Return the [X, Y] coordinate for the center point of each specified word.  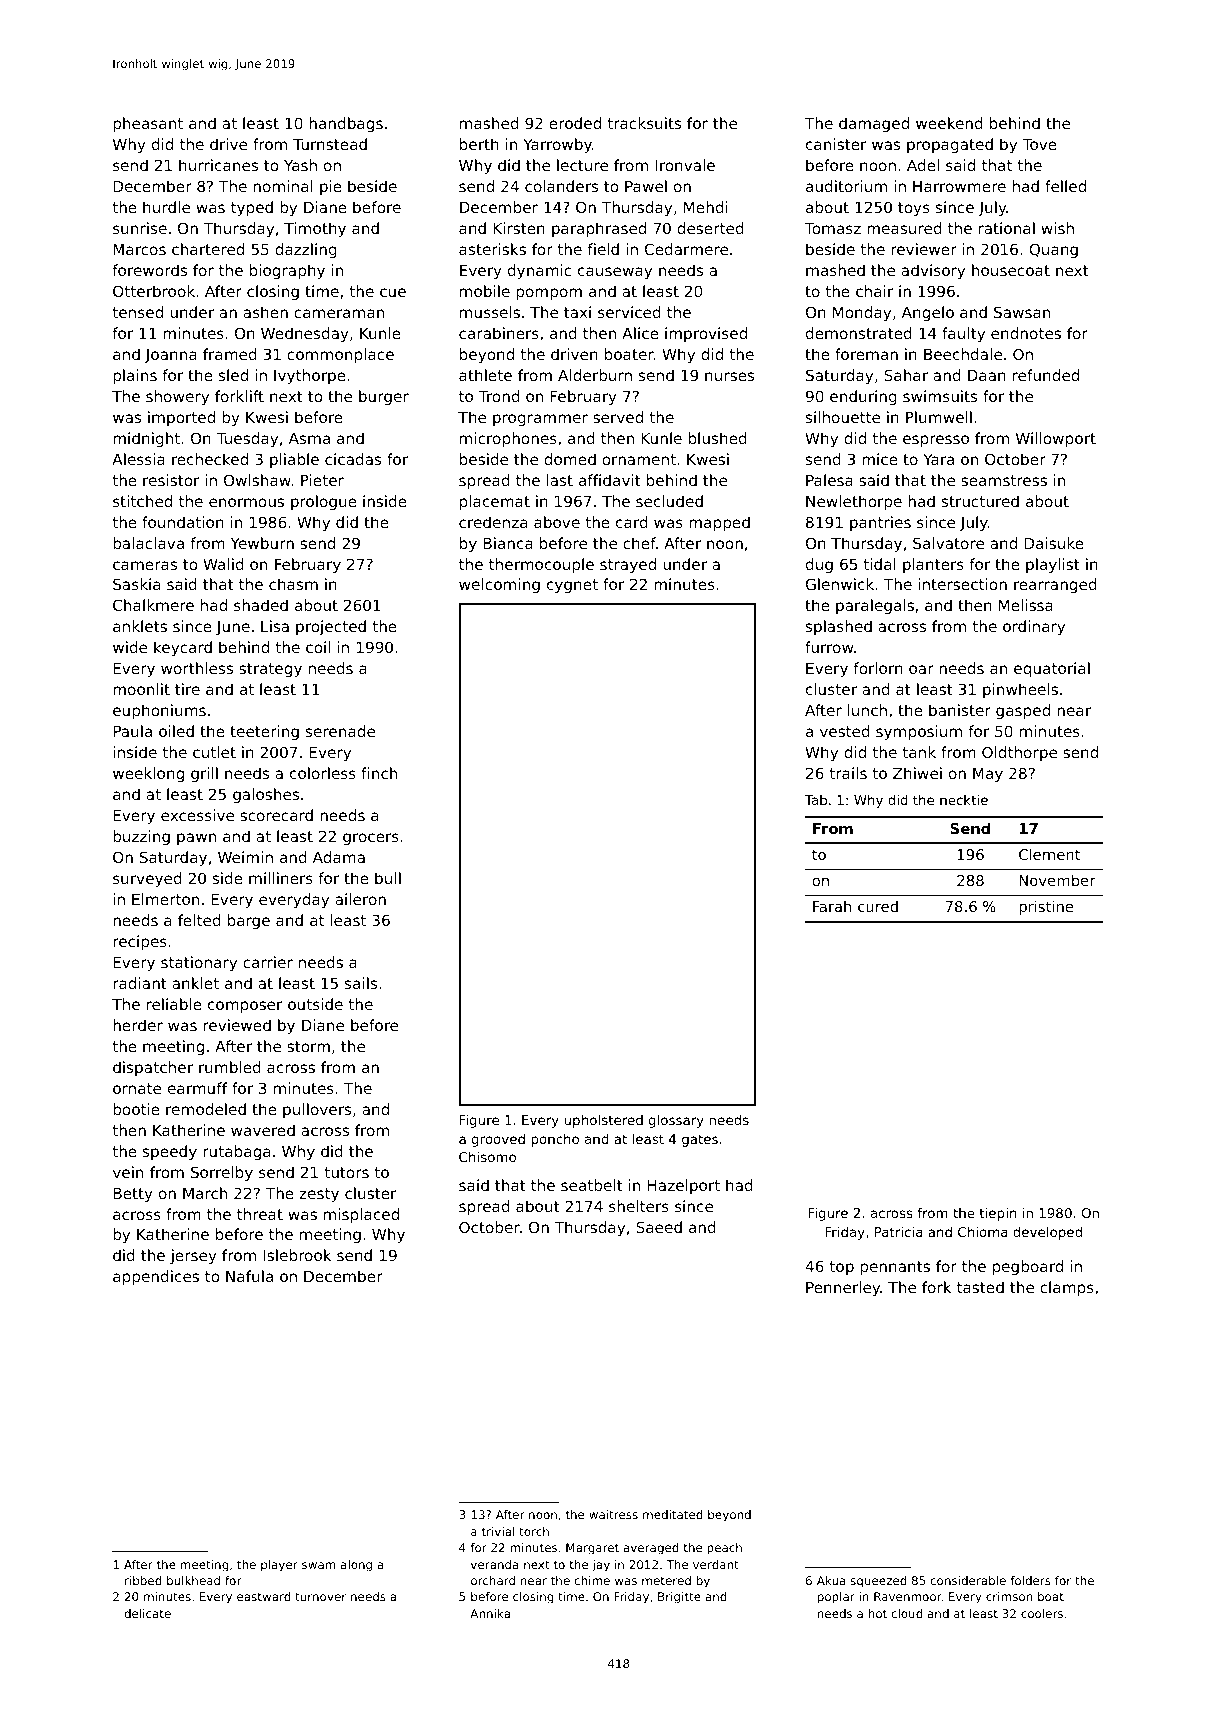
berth [479, 144]
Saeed [659, 1227]
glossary [676, 1121]
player [279, 1566]
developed [1047, 1233]
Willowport [1056, 439]
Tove [1039, 144]
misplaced [361, 1215]
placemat [495, 502]
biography [287, 271]
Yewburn [262, 543]
